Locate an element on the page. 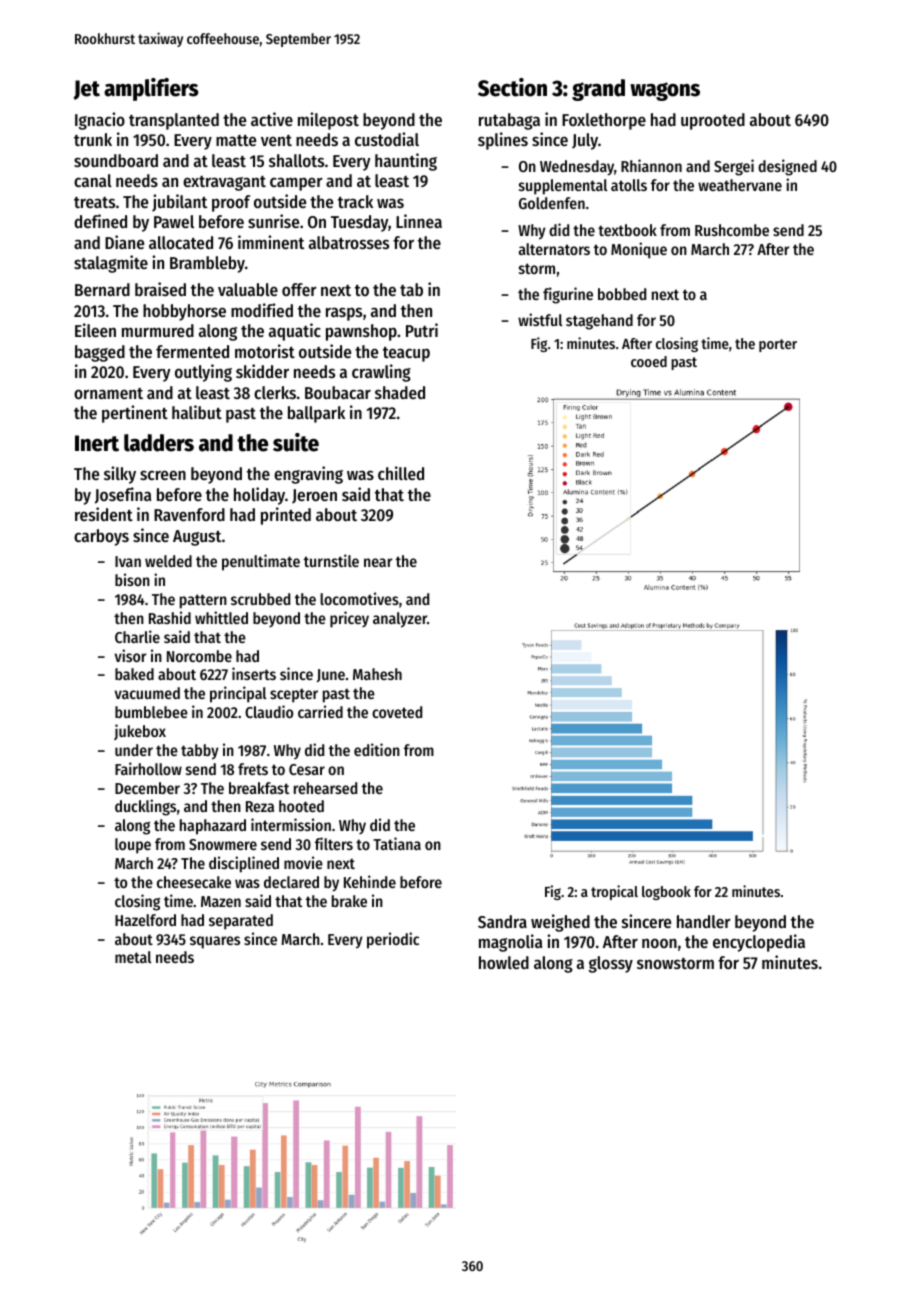 The image size is (924, 1308). uprooted is located at coordinates (713, 121).
